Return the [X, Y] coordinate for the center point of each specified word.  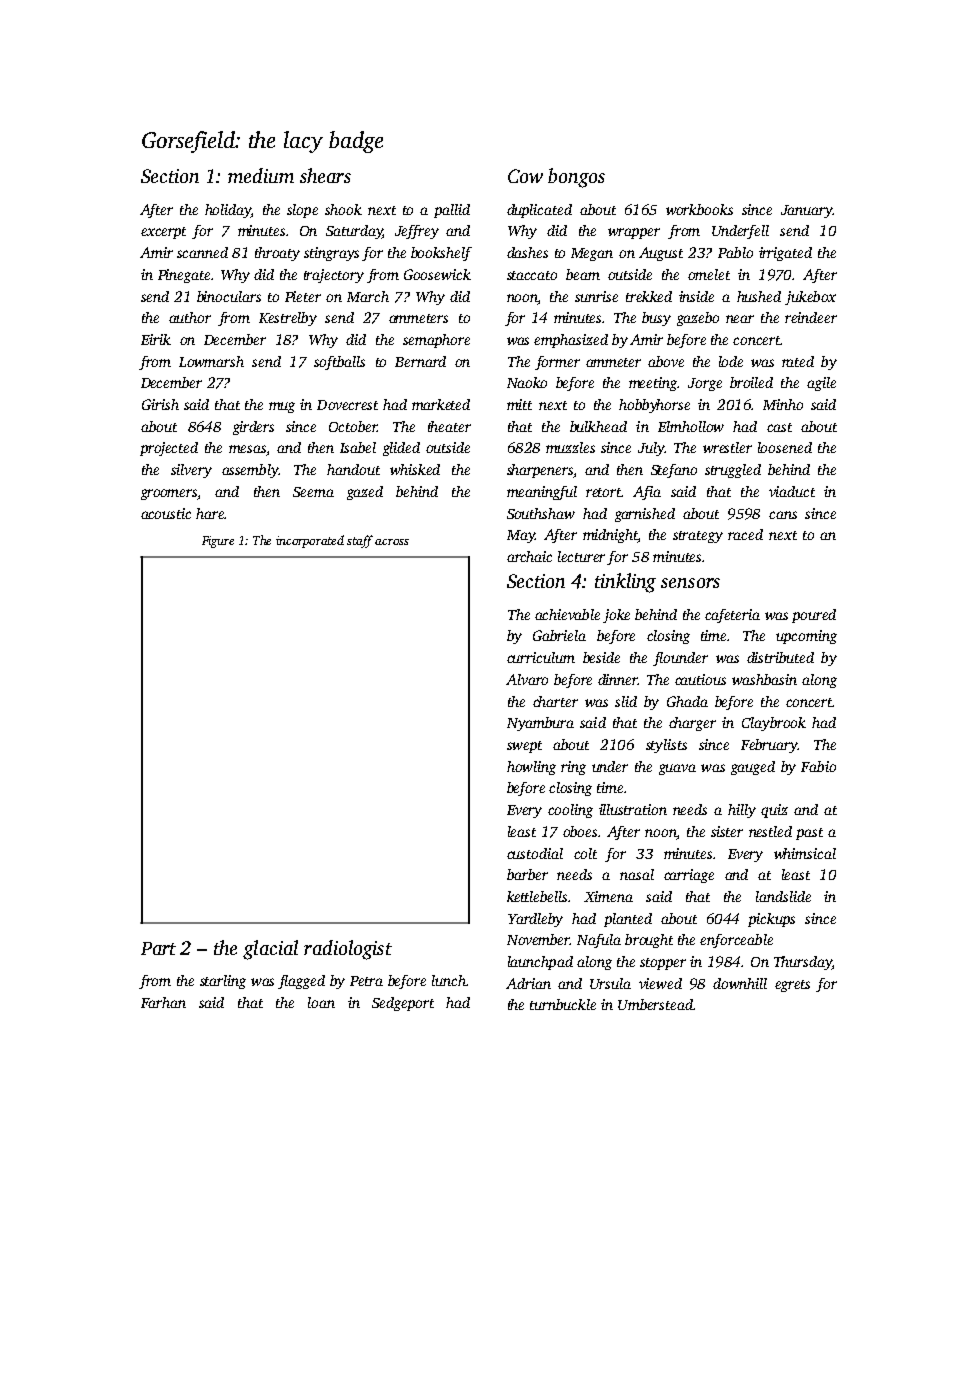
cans [783, 515]
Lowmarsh [211, 361]
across [392, 542]
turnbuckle [563, 1004]
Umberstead [655, 1004]
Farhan [163, 1002]
